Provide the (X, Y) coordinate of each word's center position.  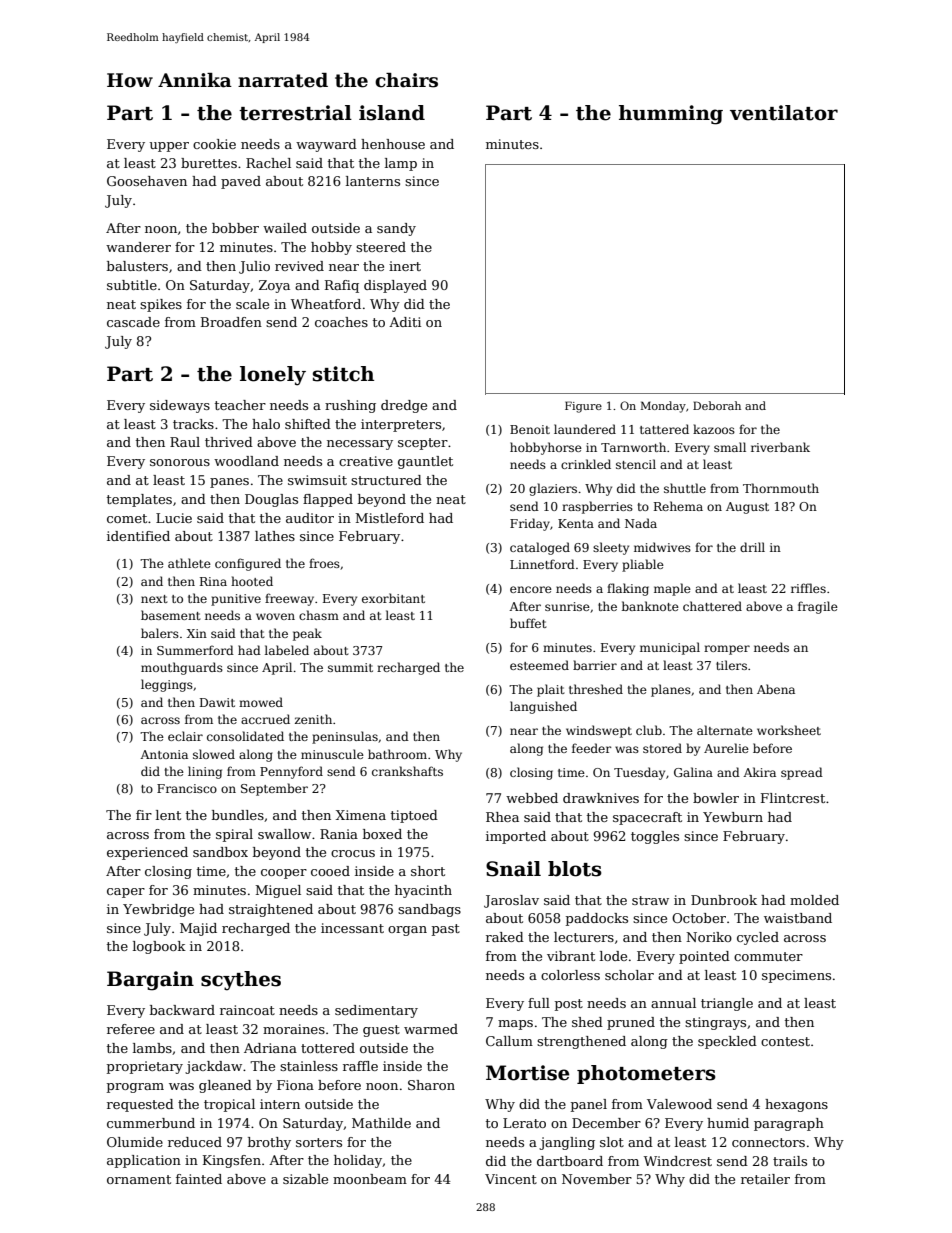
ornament (139, 1179)
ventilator (784, 113)
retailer (765, 1179)
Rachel (268, 163)
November (597, 1179)
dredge (404, 406)
